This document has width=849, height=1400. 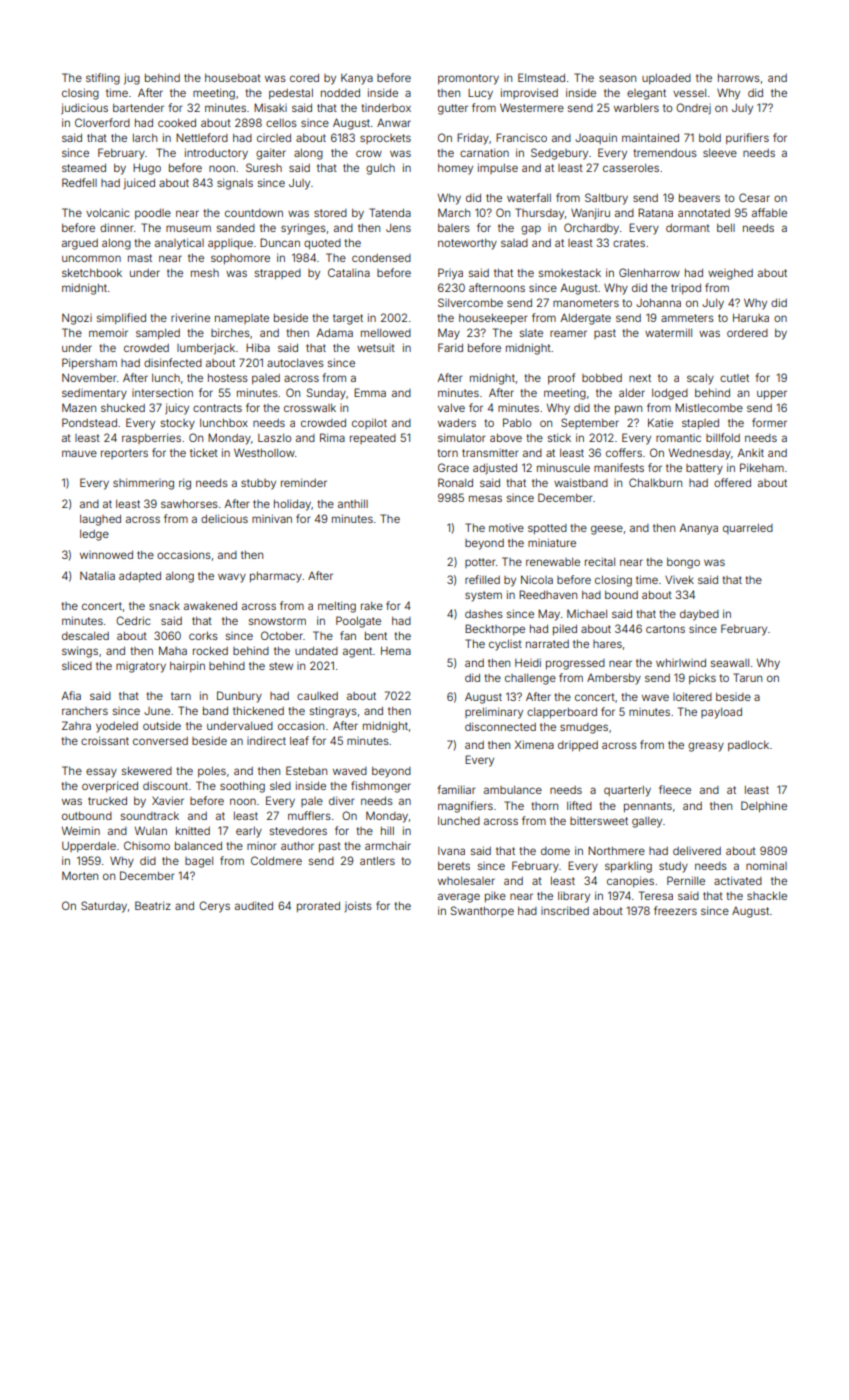 I want to click on delicious, so click(x=224, y=518).
